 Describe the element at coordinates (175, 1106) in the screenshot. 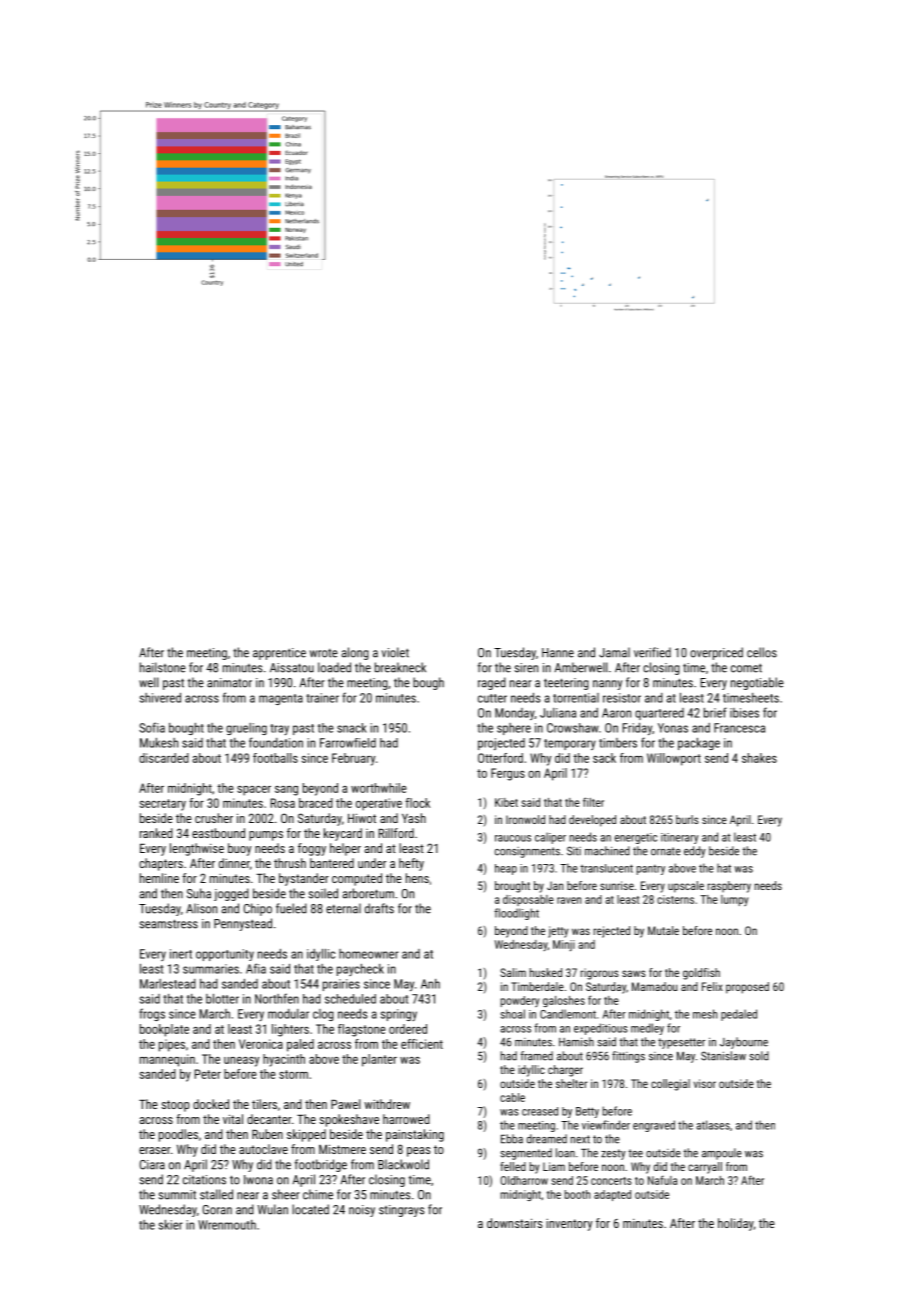

I see `stoop` at that location.
